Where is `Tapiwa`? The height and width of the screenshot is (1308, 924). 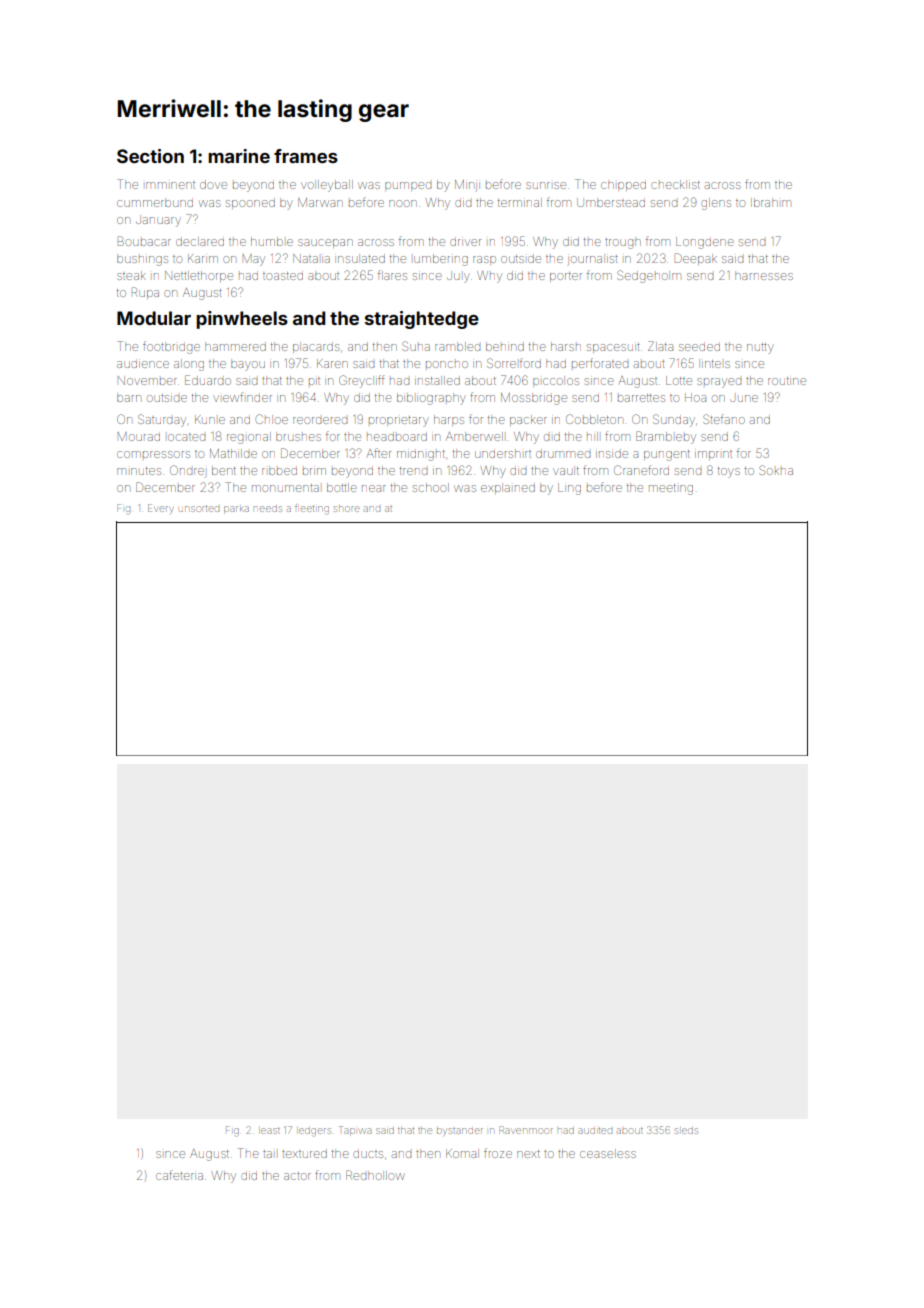 Tapiwa is located at coordinates (355, 1131).
